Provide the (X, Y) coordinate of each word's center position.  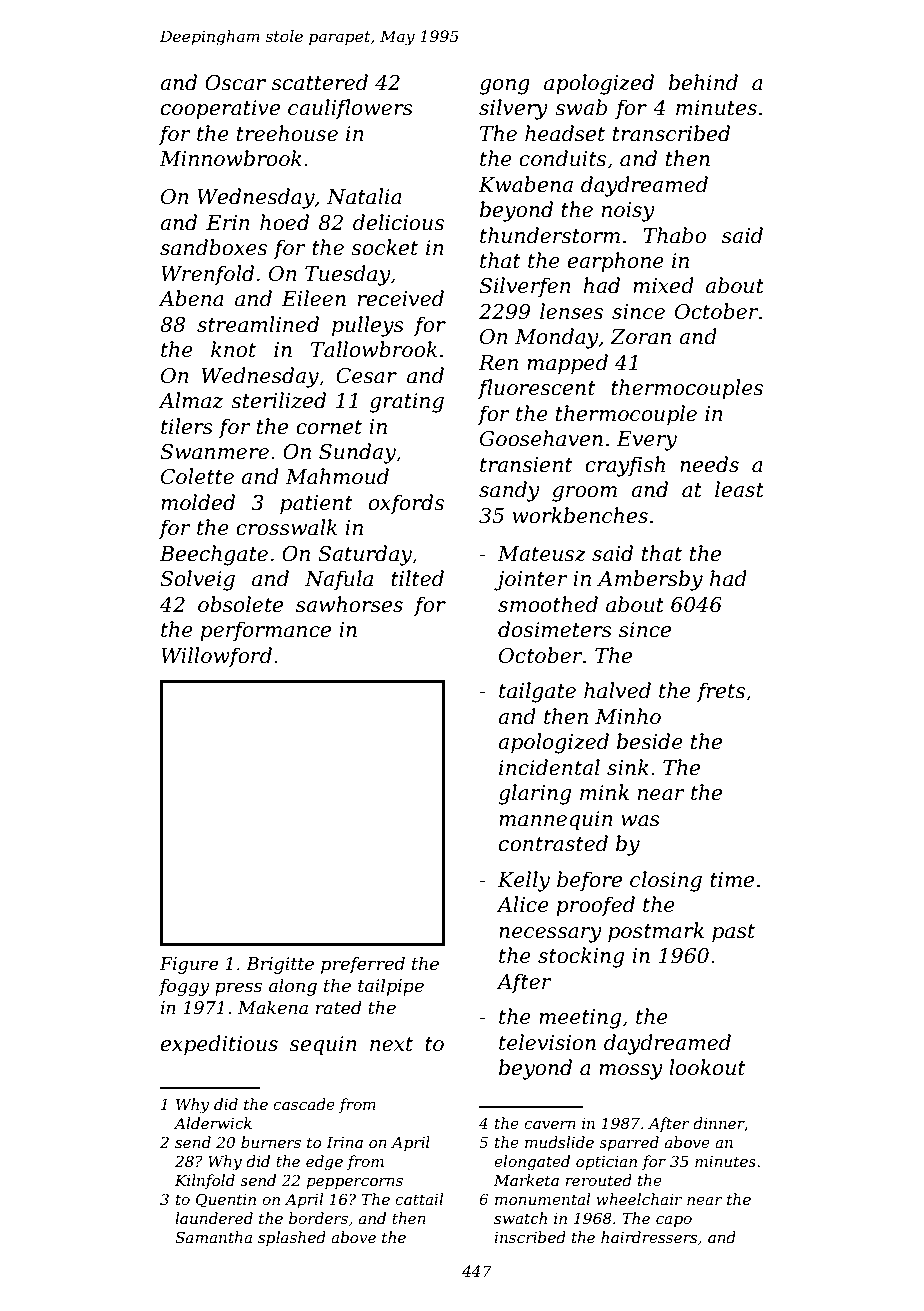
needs (709, 464)
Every (646, 441)
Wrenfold (207, 275)
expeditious (219, 1045)
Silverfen (525, 287)
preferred (363, 965)
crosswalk (286, 527)
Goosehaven (541, 438)
